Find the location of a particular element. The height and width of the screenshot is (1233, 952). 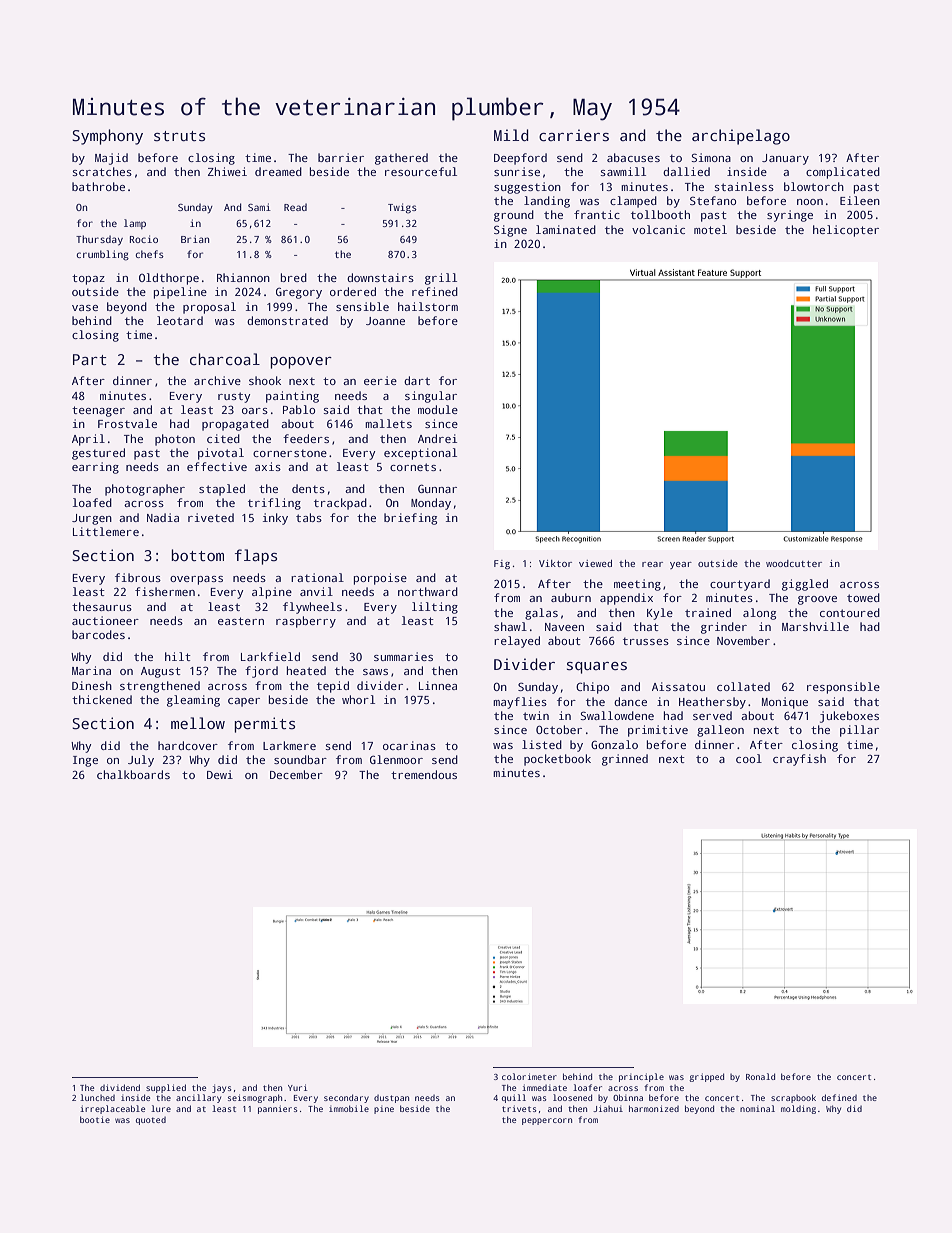

Twigs is located at coordinates (402, 208).
